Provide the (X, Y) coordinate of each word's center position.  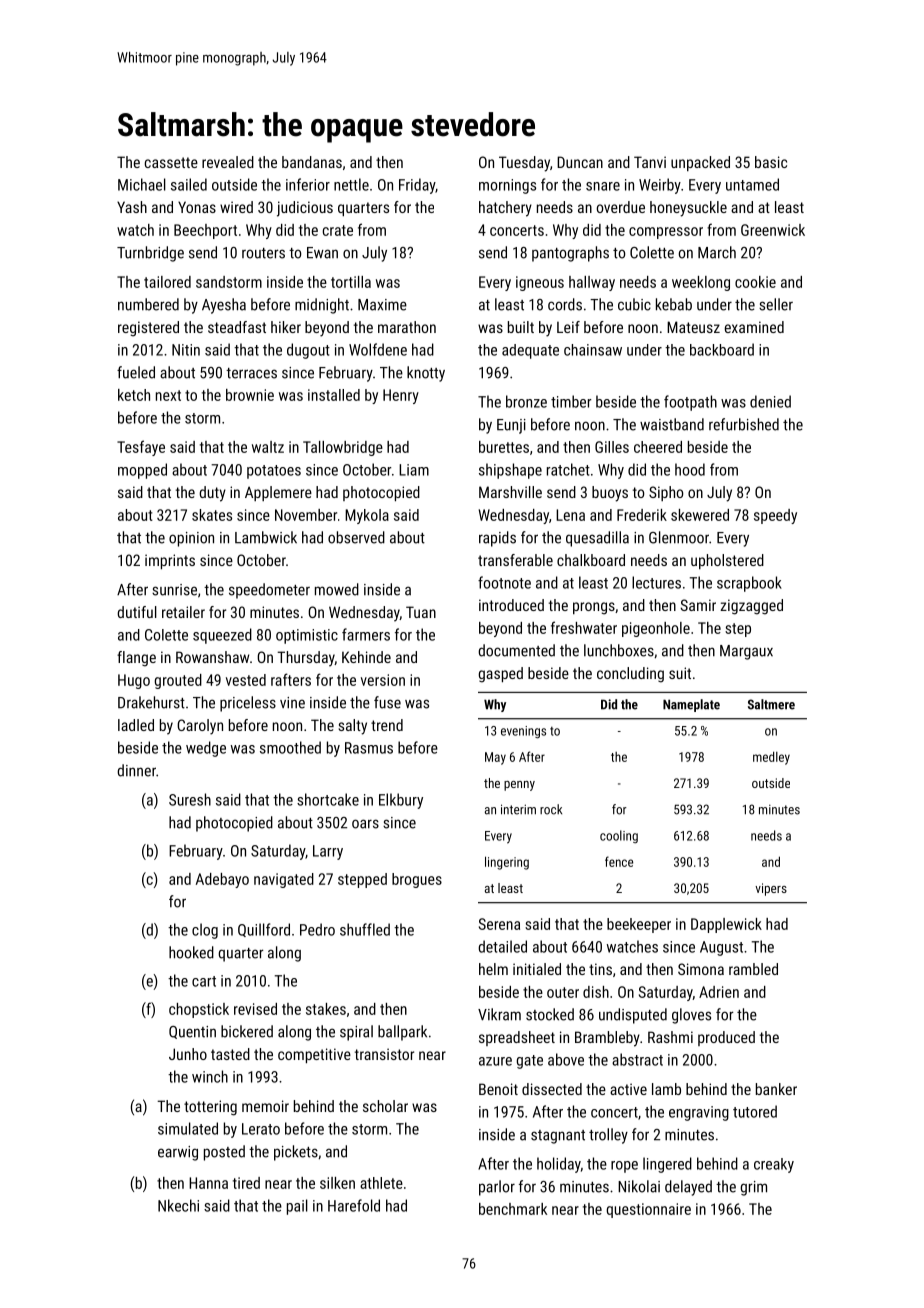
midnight (322, 306)
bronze (526, 401)
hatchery (505, 209)
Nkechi (178, 1205)
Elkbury (401, 801)
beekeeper (639, 925)
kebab (674, 304)
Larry (328, 852)
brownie (250, 395)
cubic (634, 304)
